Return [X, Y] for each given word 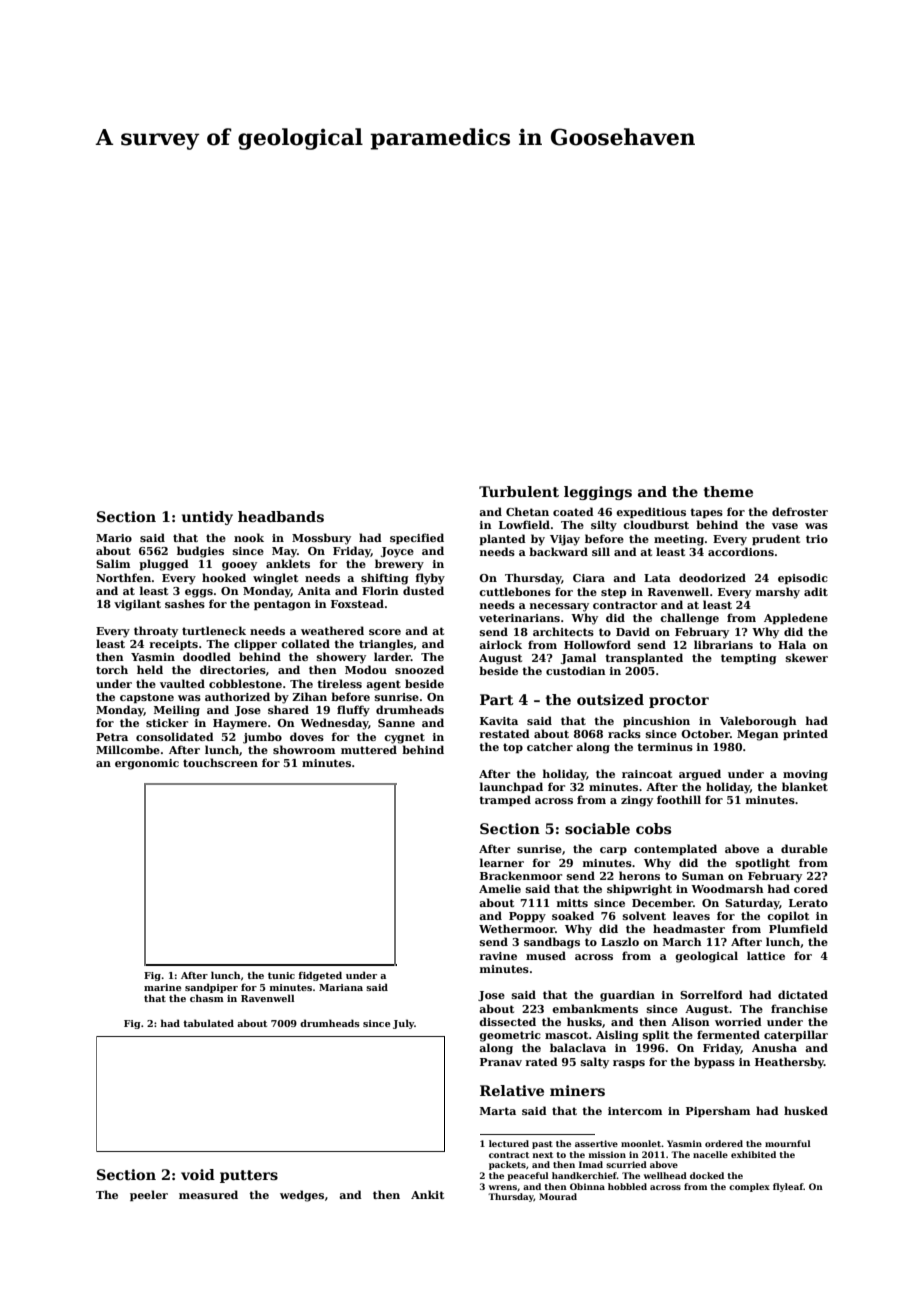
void [198, 1174]
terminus [665, 747]
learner [502, 862]
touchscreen [220, 762]
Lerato [808, 903]
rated [542, 1061]
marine [162, 987]
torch [112, 669]
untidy [207, 518]
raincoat [647, 774]
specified [417, 538]
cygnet [404, 738]
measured [208, 1194]
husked [806, 1110]
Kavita [499, 721]
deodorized [712, 577]
